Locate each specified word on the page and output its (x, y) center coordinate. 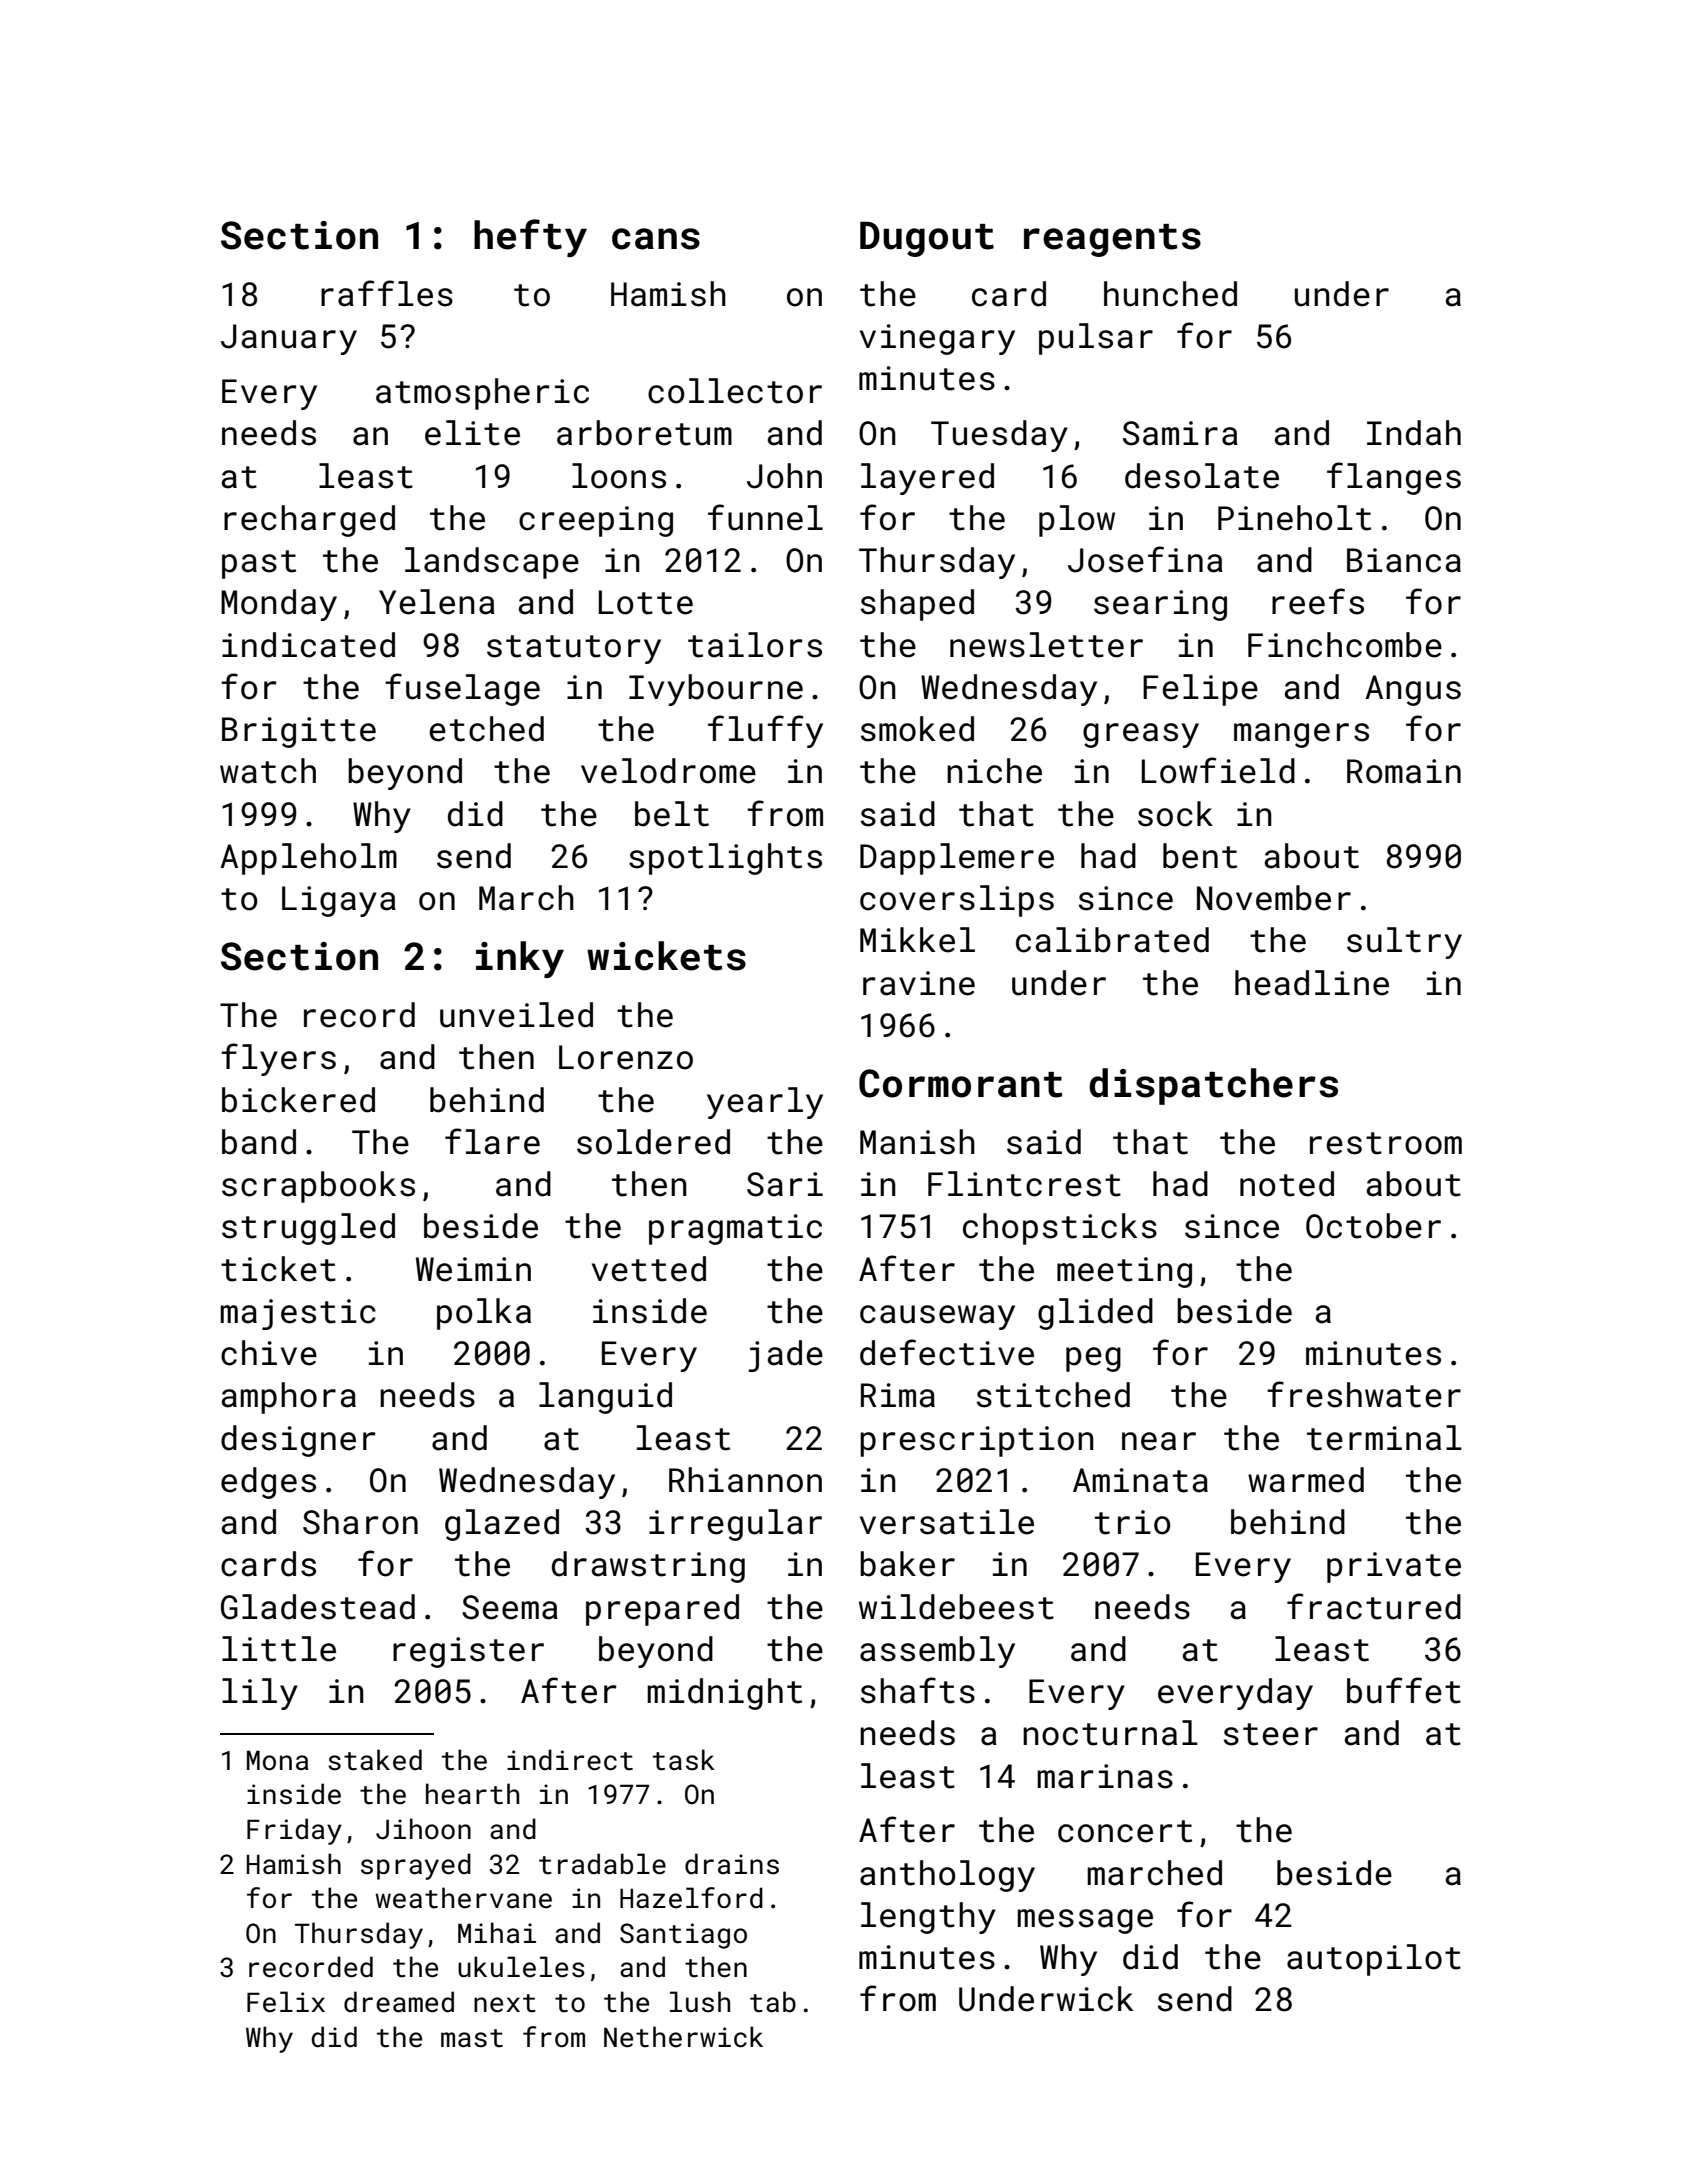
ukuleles (521, 1967)
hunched (1170, 294)
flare (492, 1141)
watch (268, 771)
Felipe (1200, 690)
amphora (289, 1398)
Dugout (927, 239)
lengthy (928, 1918)
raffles (387, 293)
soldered (653, 1142)
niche (994, 771)
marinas (1105, 1776)
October (1373, 1226)
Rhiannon (745, 1480)
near (1159, 1441)
